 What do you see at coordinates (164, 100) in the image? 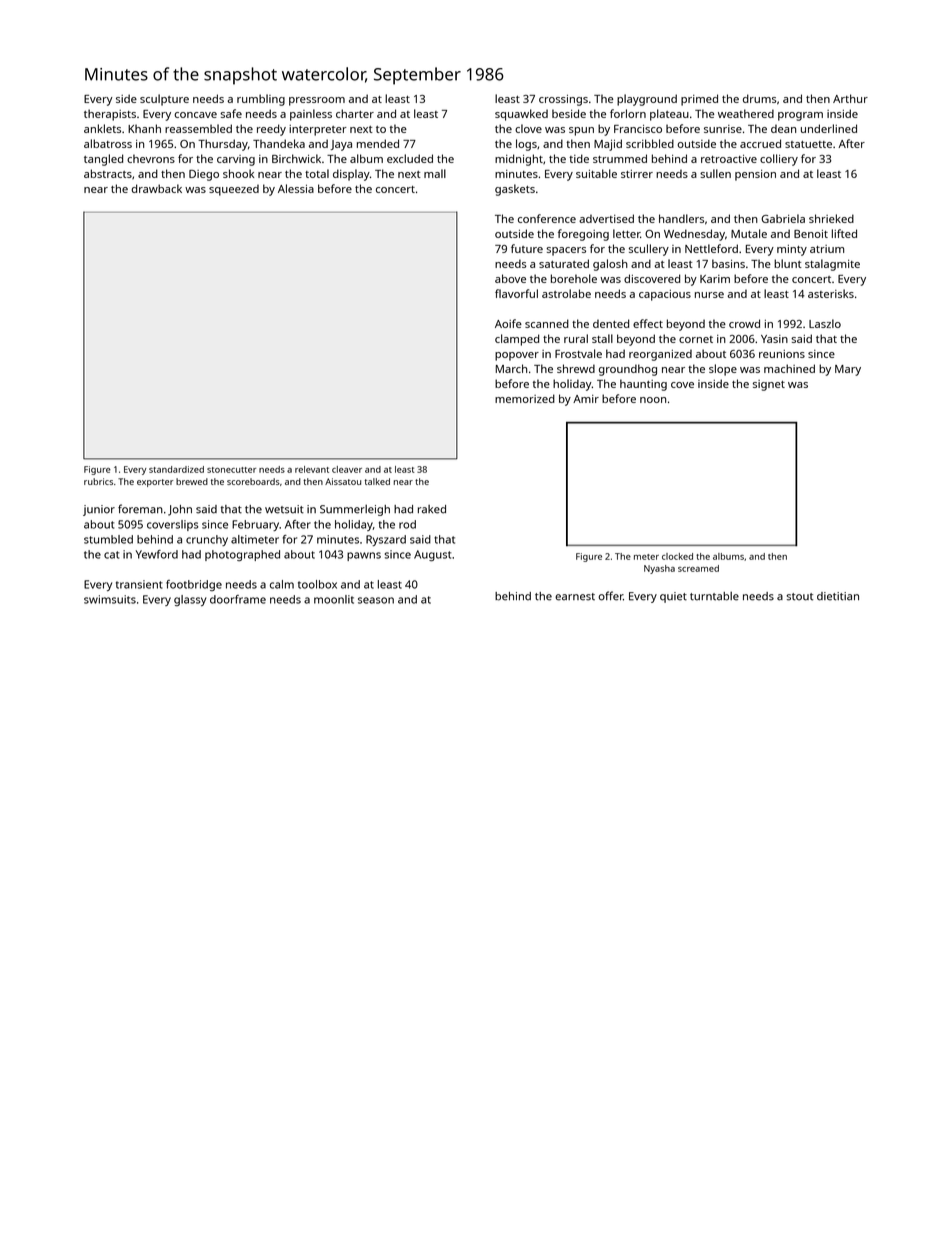
I see `sculpture` at bounding box center [164, 100].
